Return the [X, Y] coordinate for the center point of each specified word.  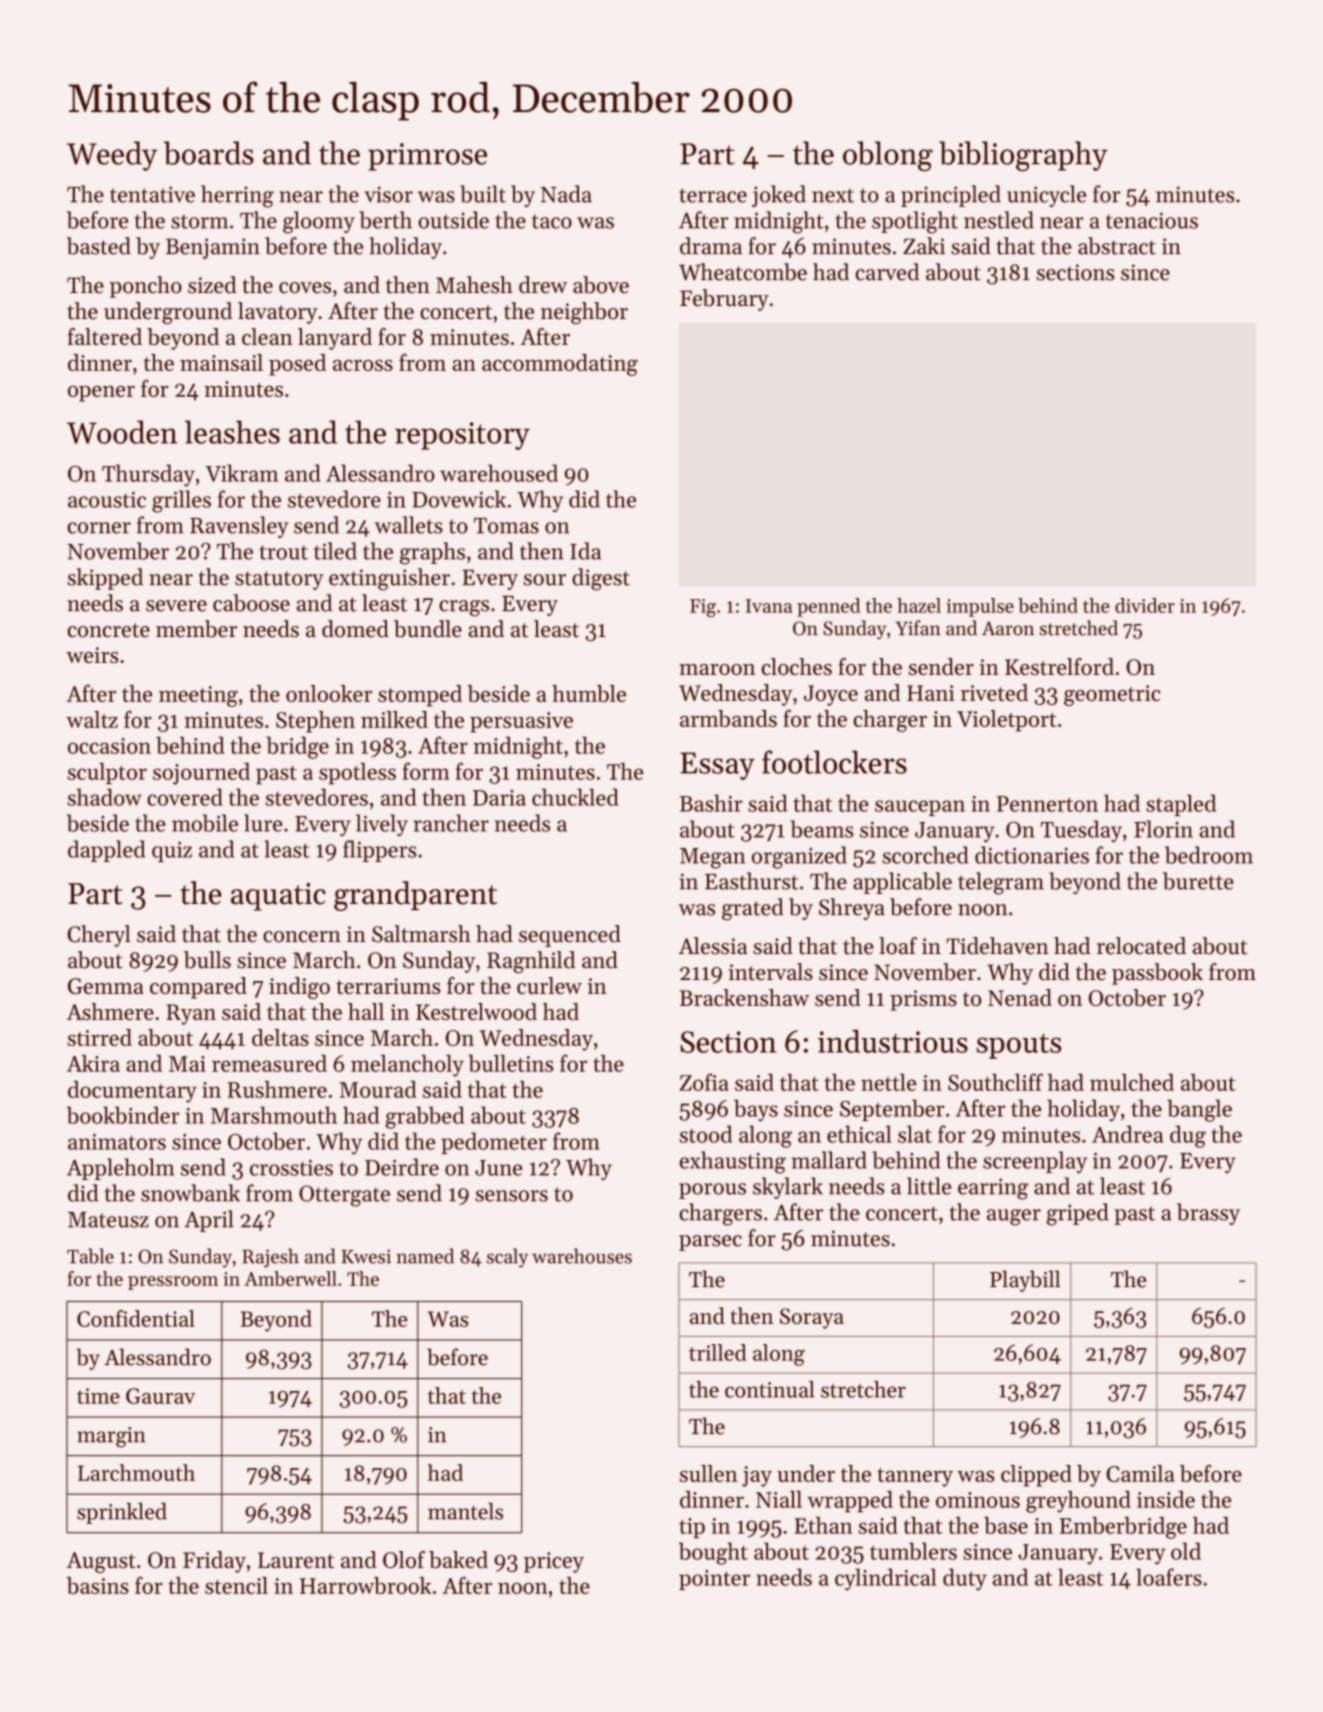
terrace [713, 195]
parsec [710, 1243]
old [1186, 1551]
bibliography [1023, 156]
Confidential [136, 1318]
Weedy [112, 156]
